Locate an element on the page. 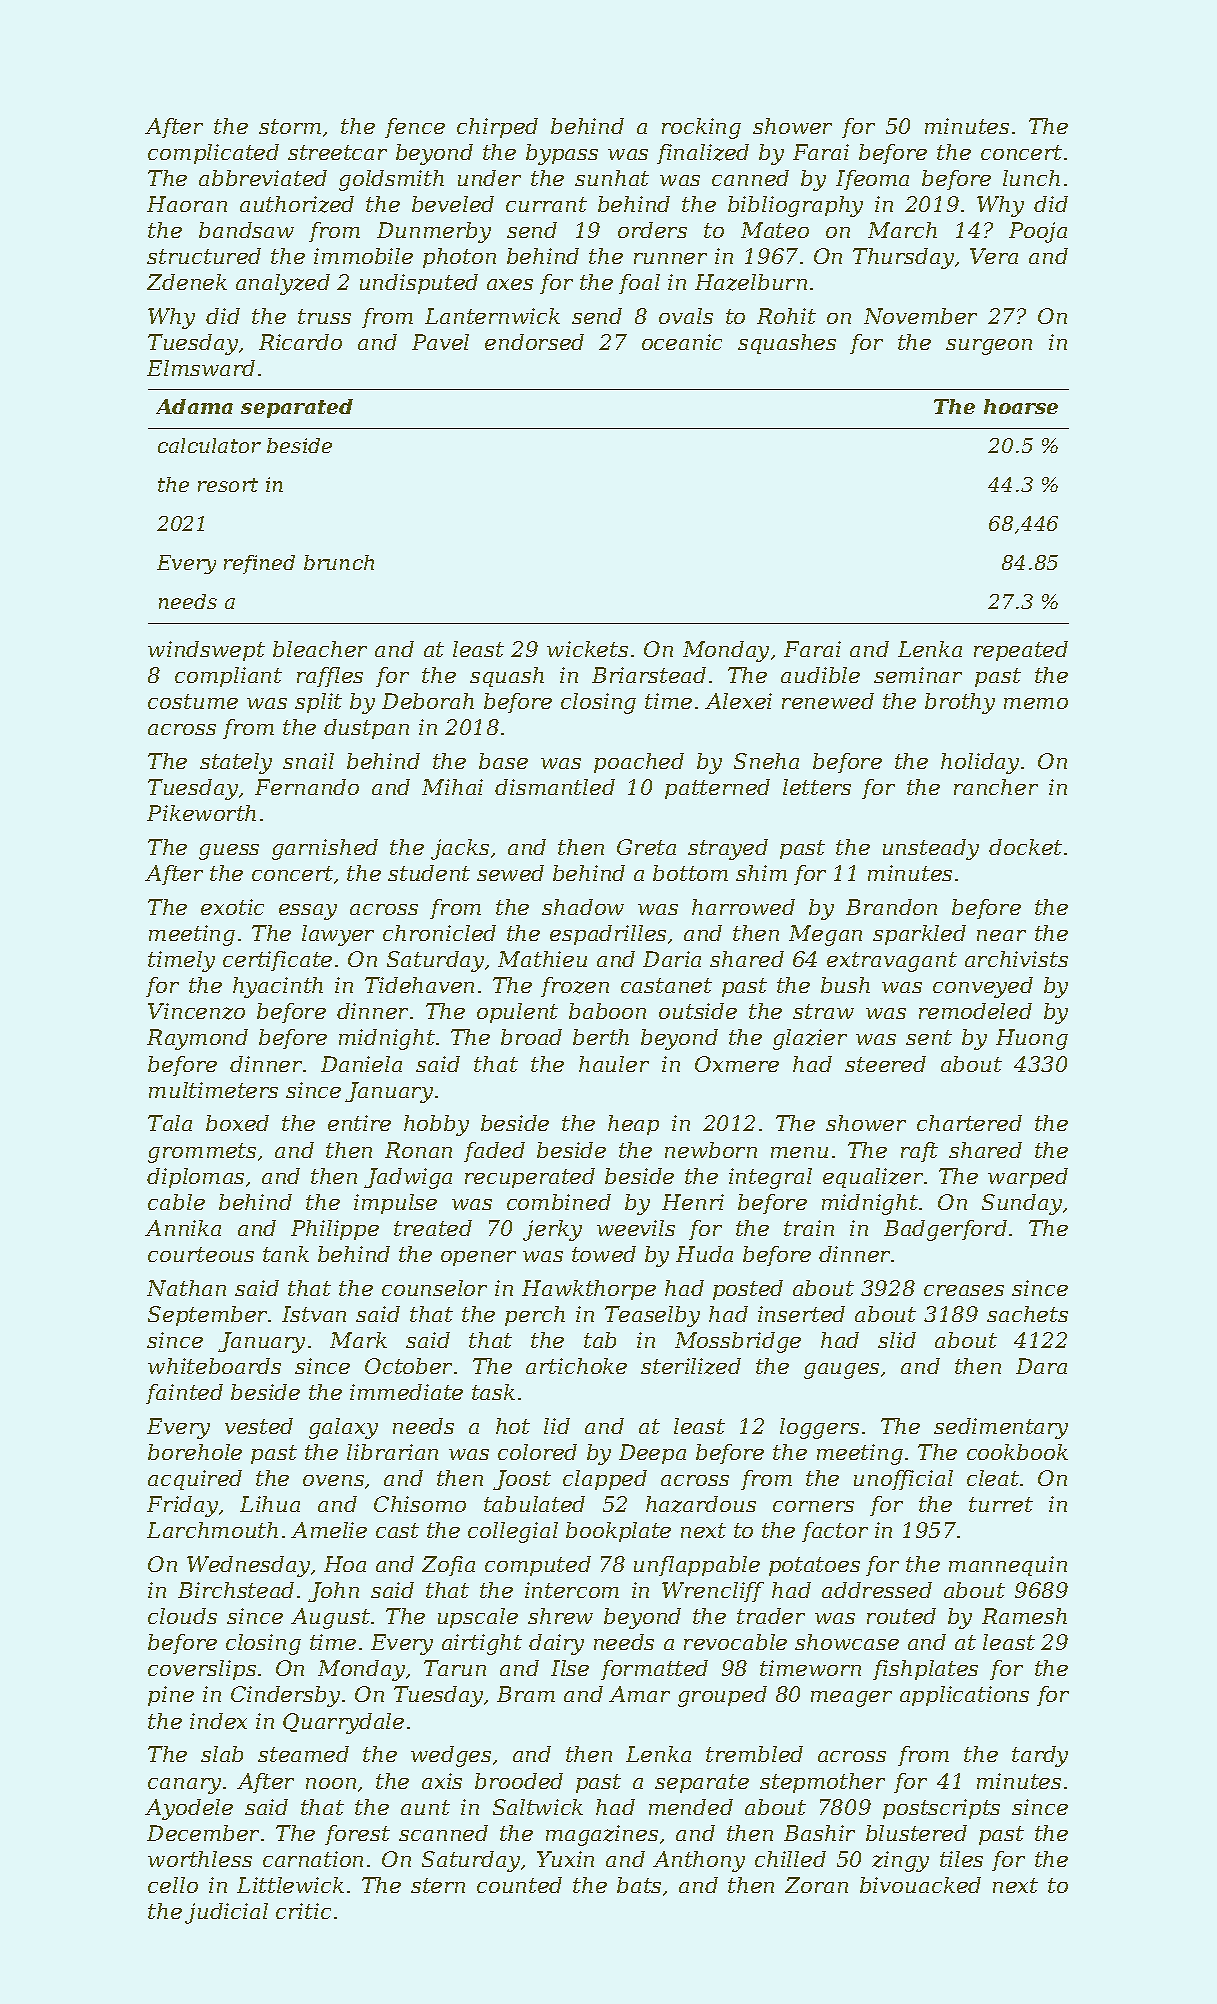 The height and width of the image is (2004, 1217). rocking is located at coordinates (701, 128).
